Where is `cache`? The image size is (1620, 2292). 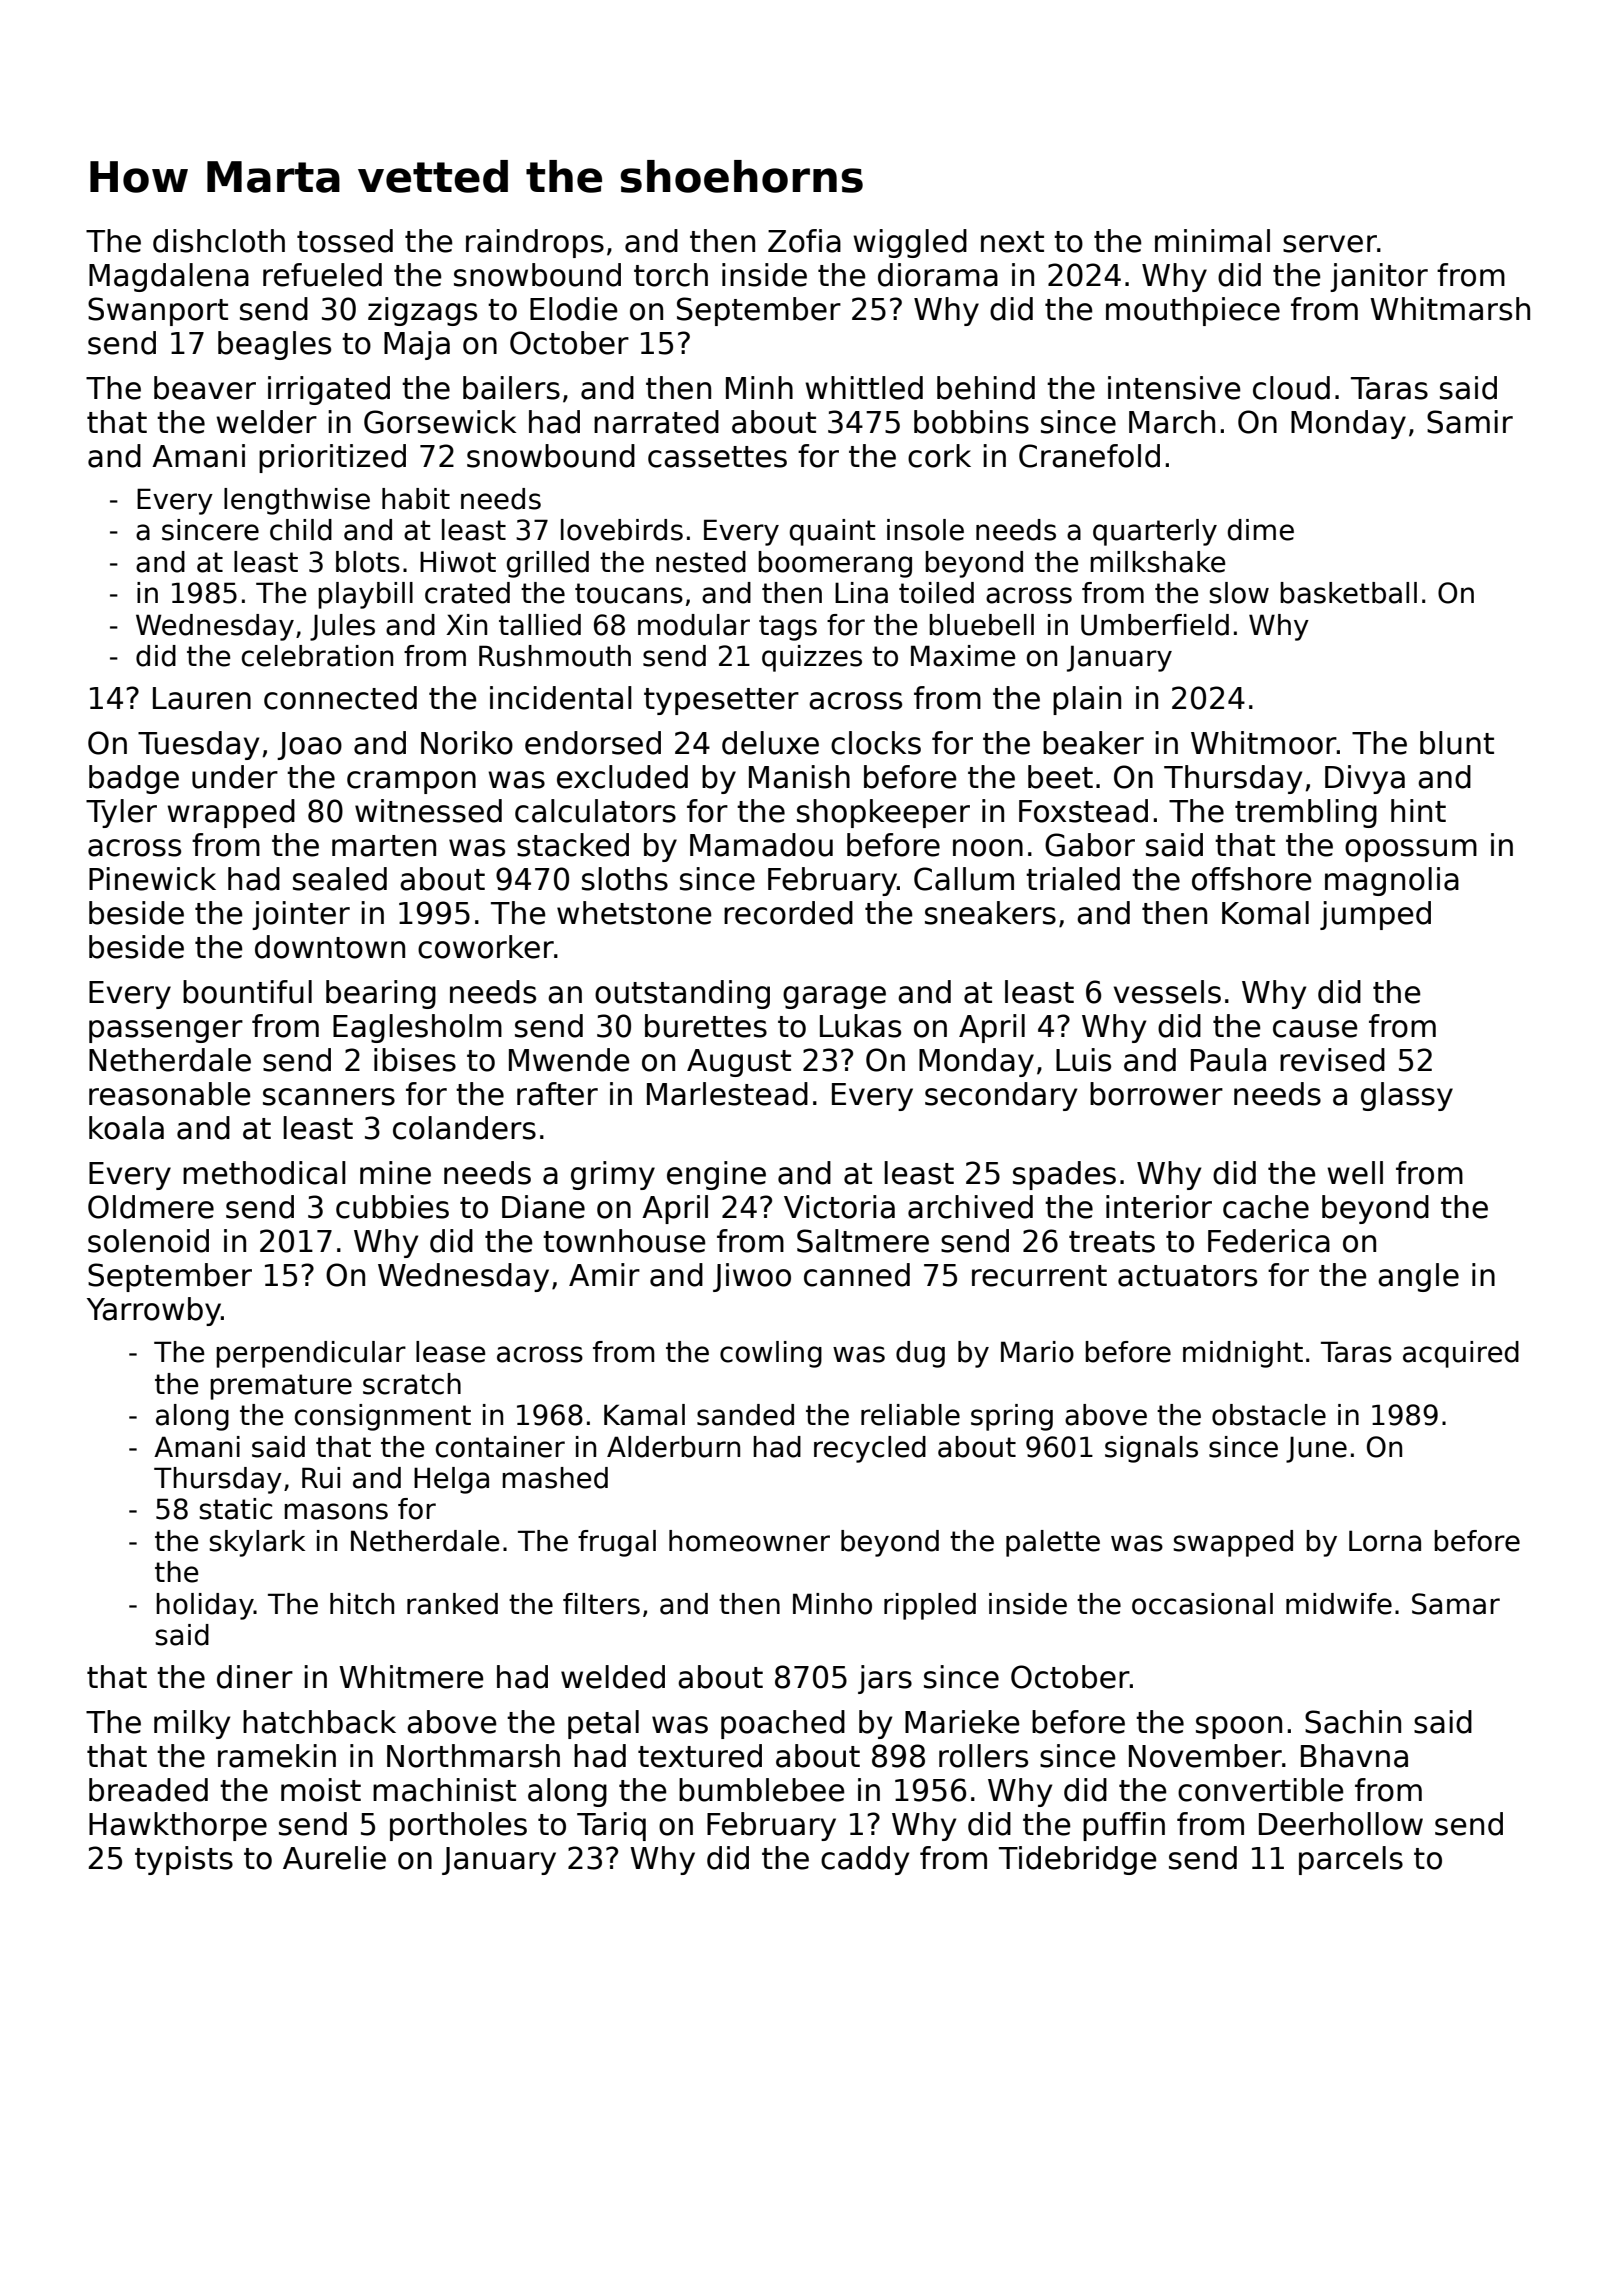
cache is located at coordinates (1266, 1207).
